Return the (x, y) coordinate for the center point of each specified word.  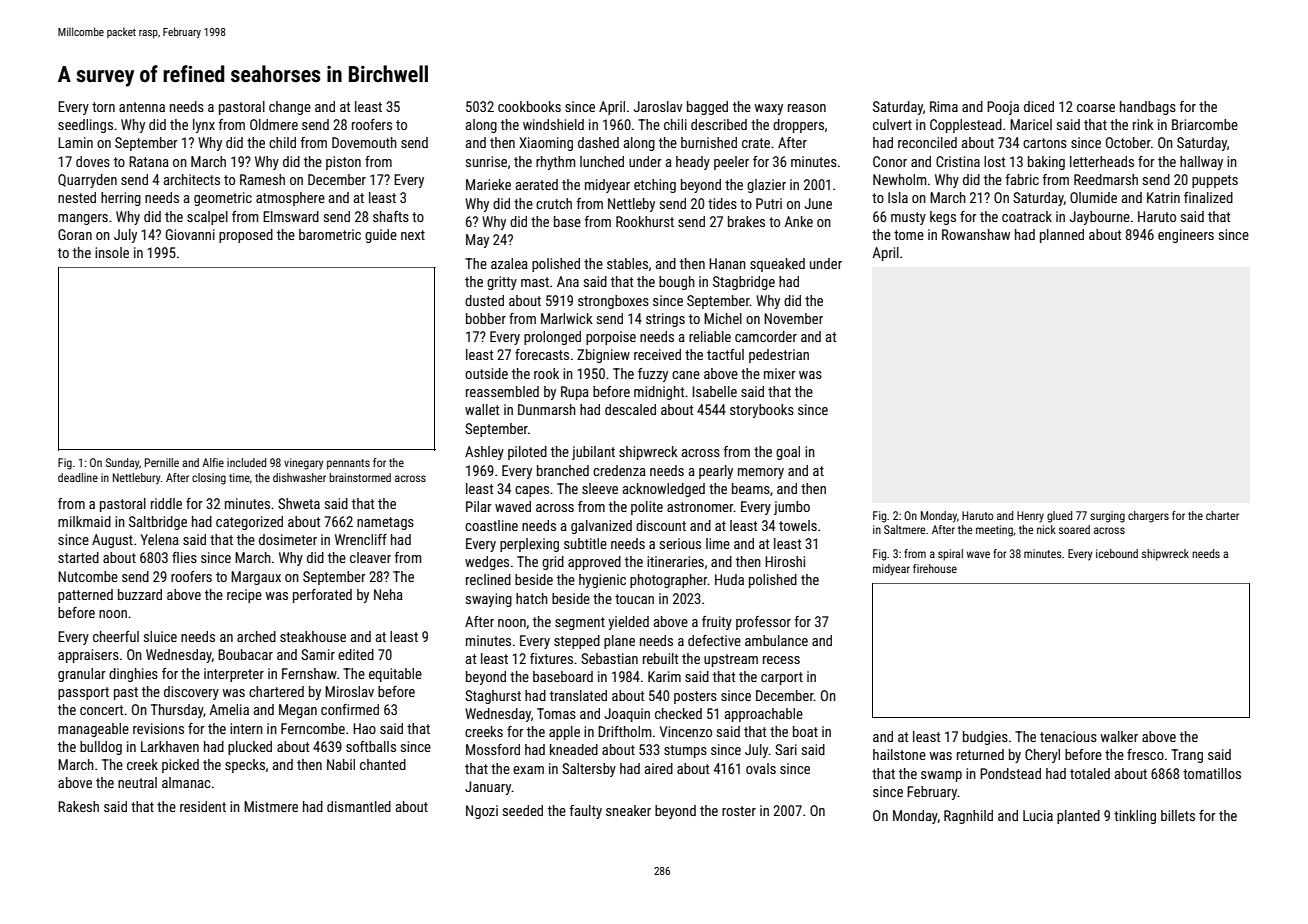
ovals (761, 768)
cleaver (370, 557)
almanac (186, 782)
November (793, 318)
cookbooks (529, 106)
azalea (509, 263)
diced (1039, 106)
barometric (330, 234)
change (290, 108)
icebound (1117, 553)
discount (661, 525)
